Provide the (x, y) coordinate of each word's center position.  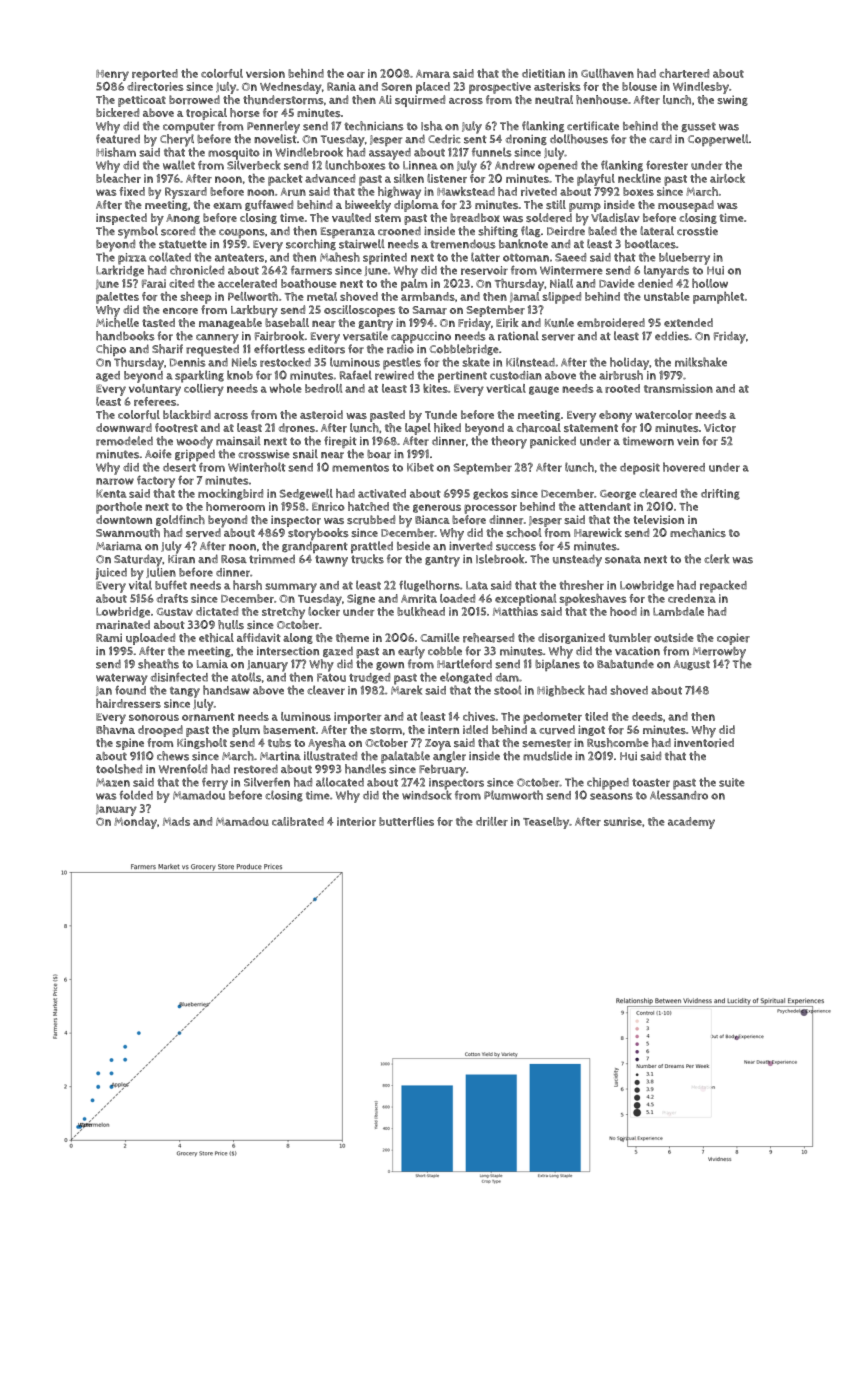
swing (732, 100)
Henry (112, 75)
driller (492, 821)
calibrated (298, 821)
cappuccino (421, 337)
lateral (657, 231)
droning (526, 139)
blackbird (187, 415)
